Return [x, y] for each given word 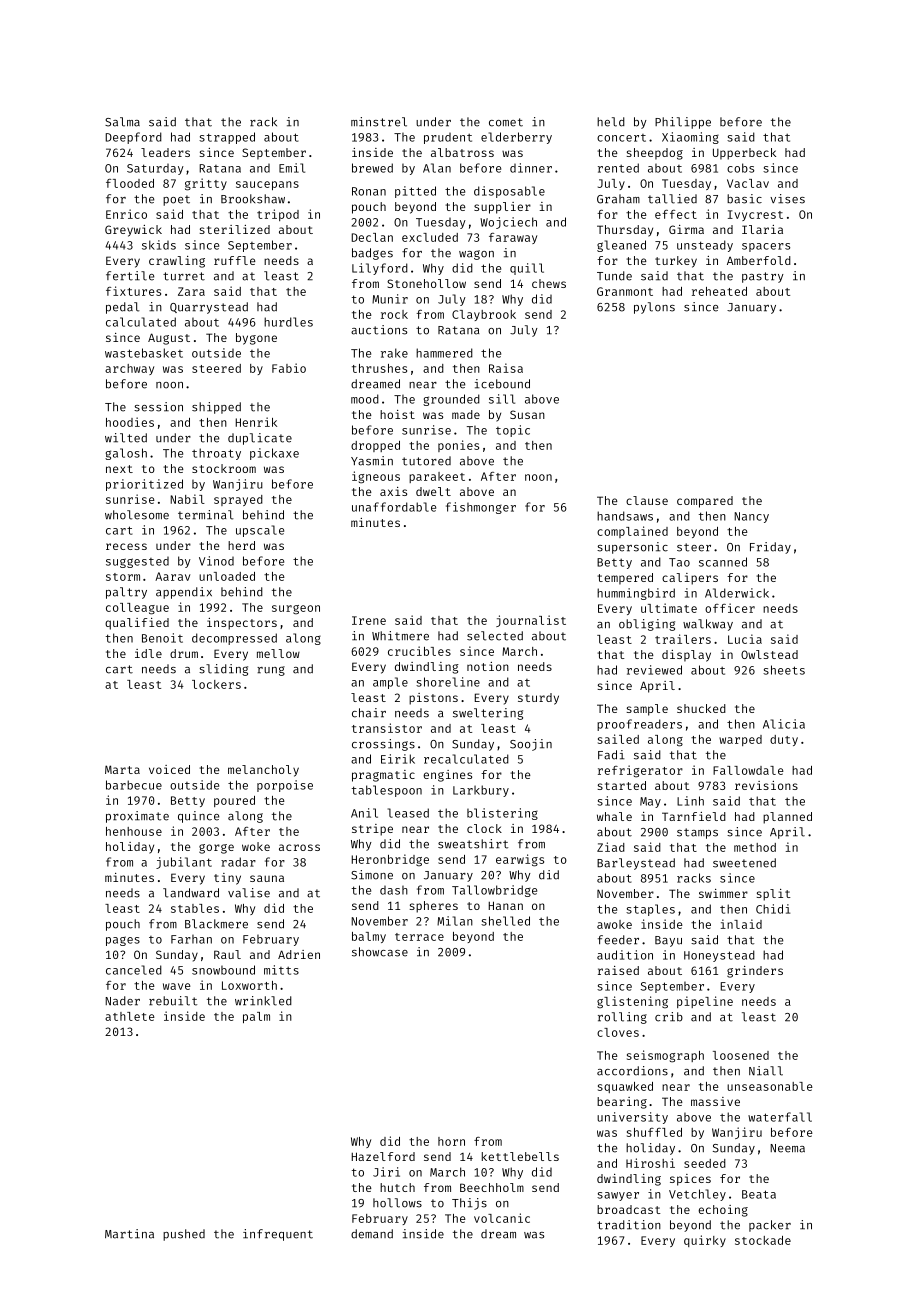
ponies [458, 446]
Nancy [751, 517]
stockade [763, 1240]
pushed [184, 1235]
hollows [397, 1203]
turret [184, 276]
